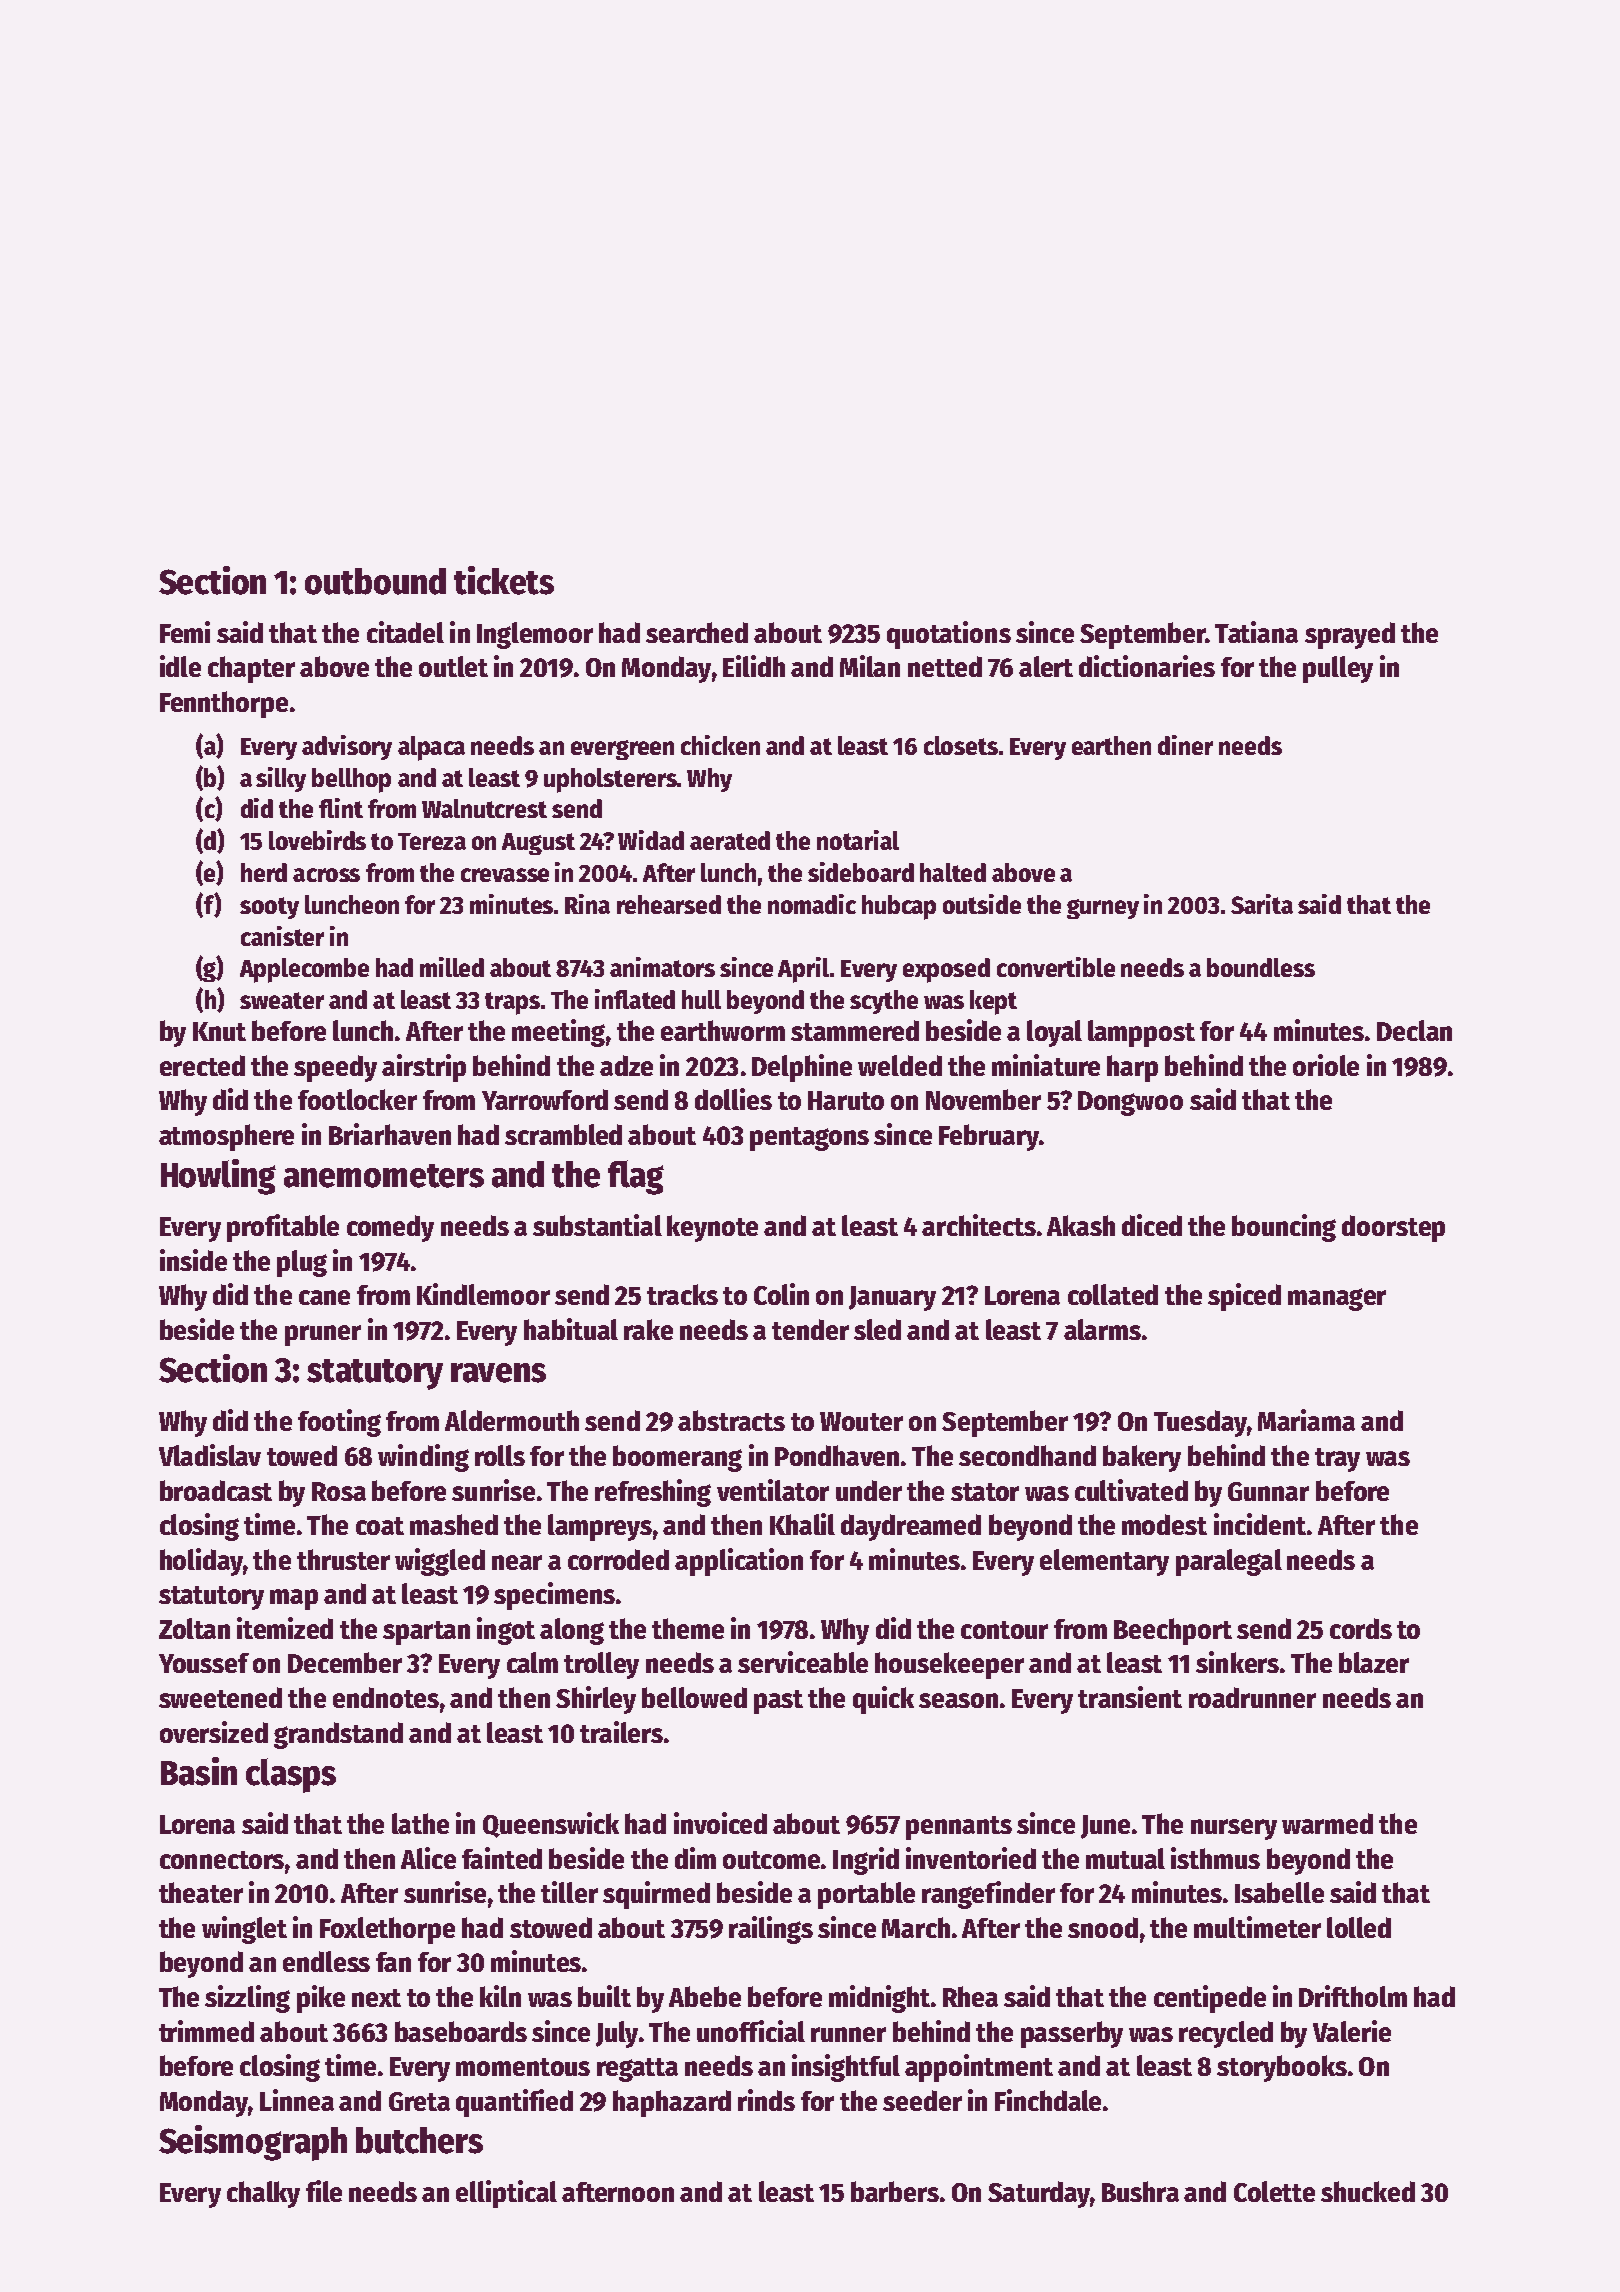 The width and height of the document is (1620, 2292). What do you see at coordinates (206, 2031) in the document?
I see `trimmed` at bounding box center [206, 2031].
